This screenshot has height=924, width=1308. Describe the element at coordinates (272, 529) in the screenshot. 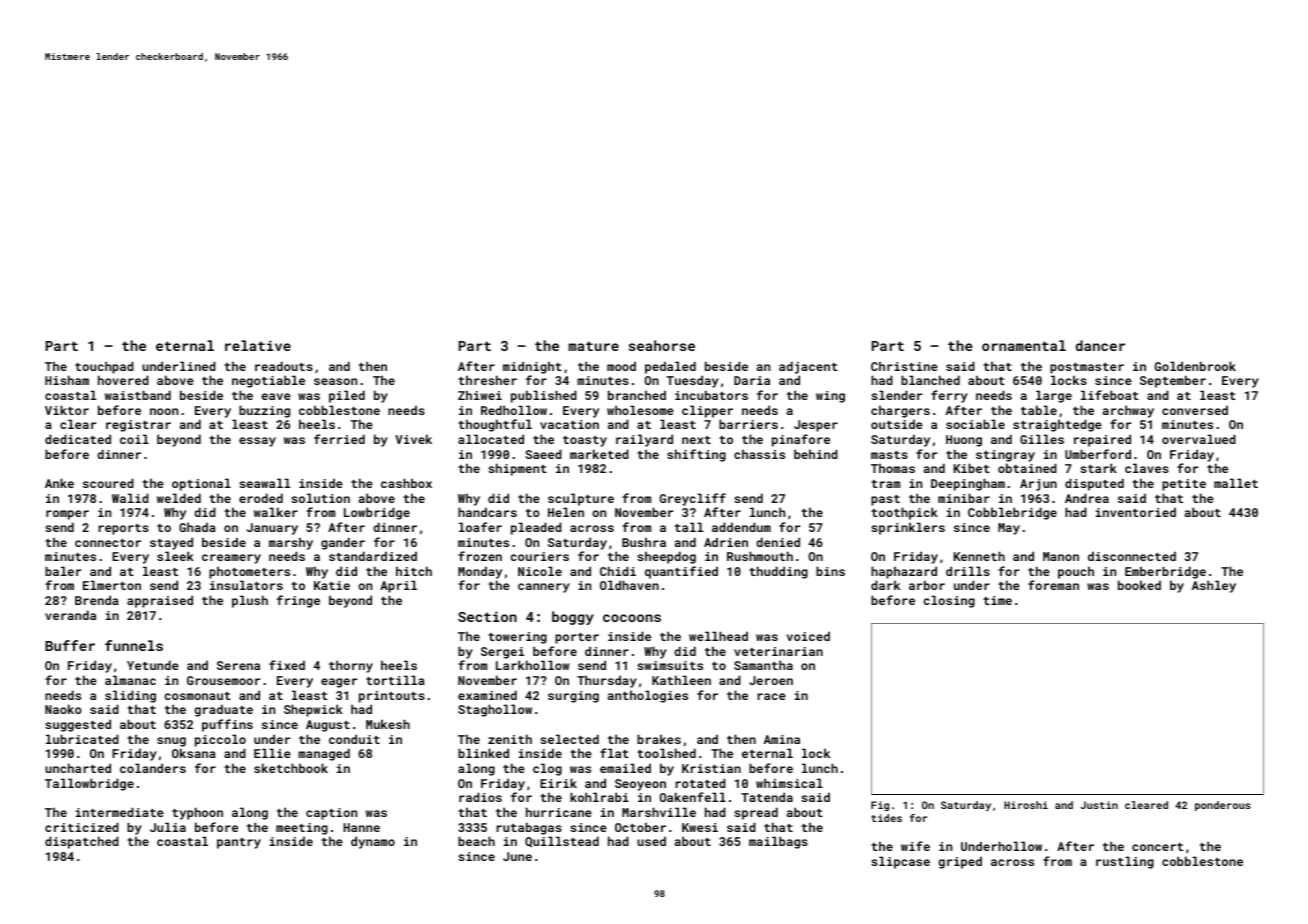

I see `January` at that location.
